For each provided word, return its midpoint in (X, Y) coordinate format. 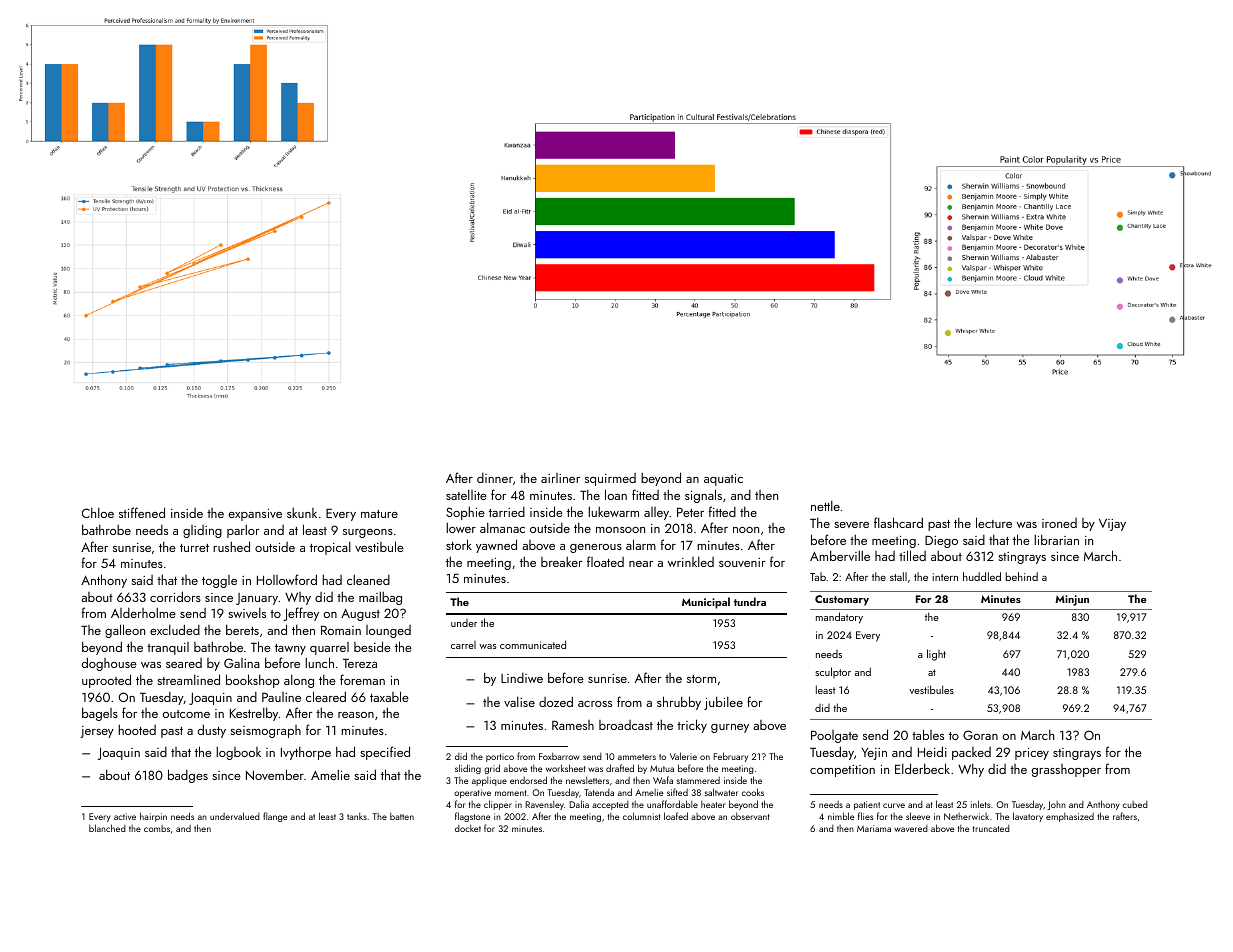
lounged (388, 631)
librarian (1056, 539)
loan (616, 494)
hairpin (153, 817)
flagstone (472, 817)
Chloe (98, 513)
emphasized (1070, 817)
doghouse (109, 664)
